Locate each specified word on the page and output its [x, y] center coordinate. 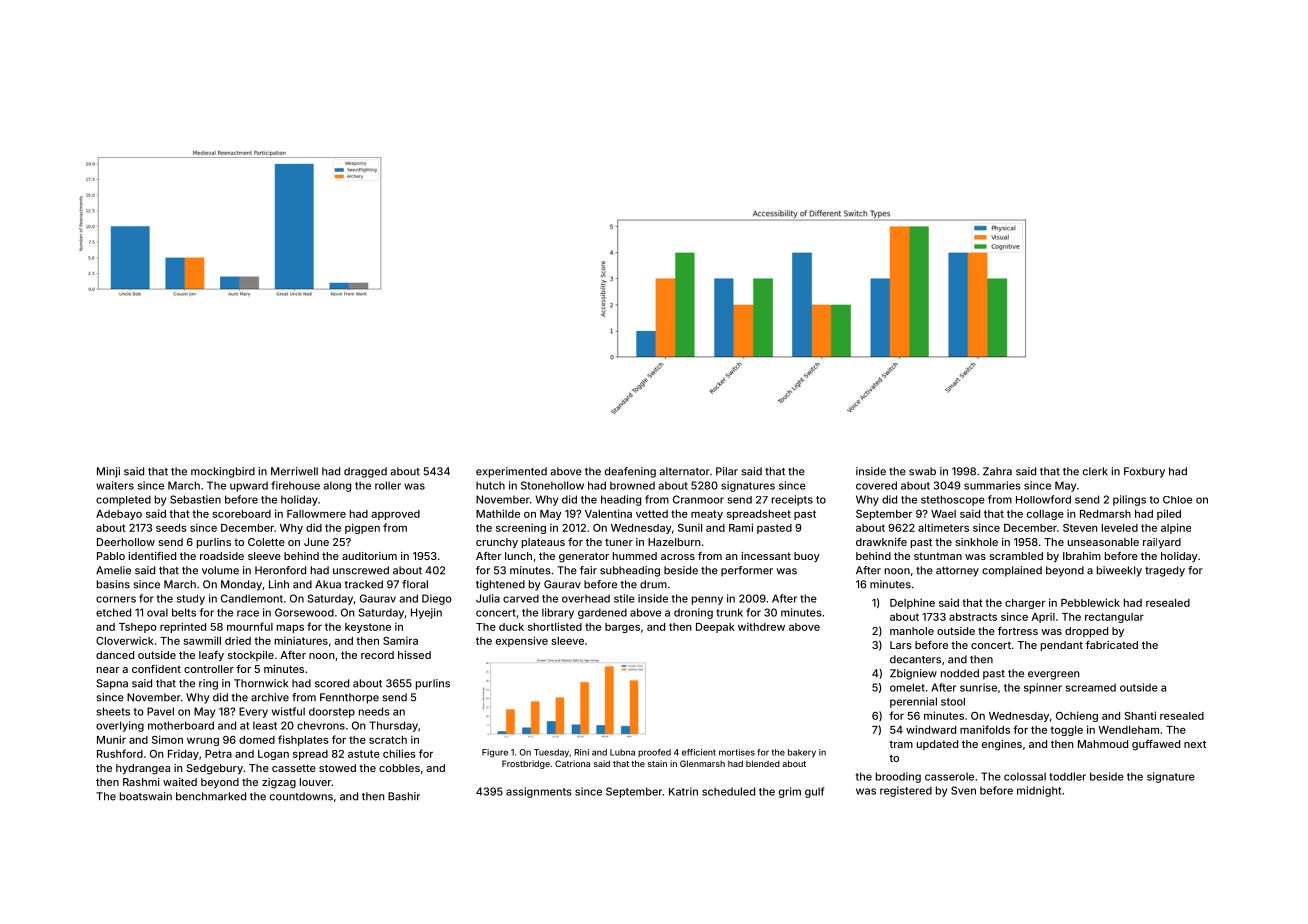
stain [657, 763]
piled [1169, 514]
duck [511, 627]
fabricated [1112, 645]
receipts [792, 500]
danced [115, 655]
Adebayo [119, 515]
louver [315, 782]
